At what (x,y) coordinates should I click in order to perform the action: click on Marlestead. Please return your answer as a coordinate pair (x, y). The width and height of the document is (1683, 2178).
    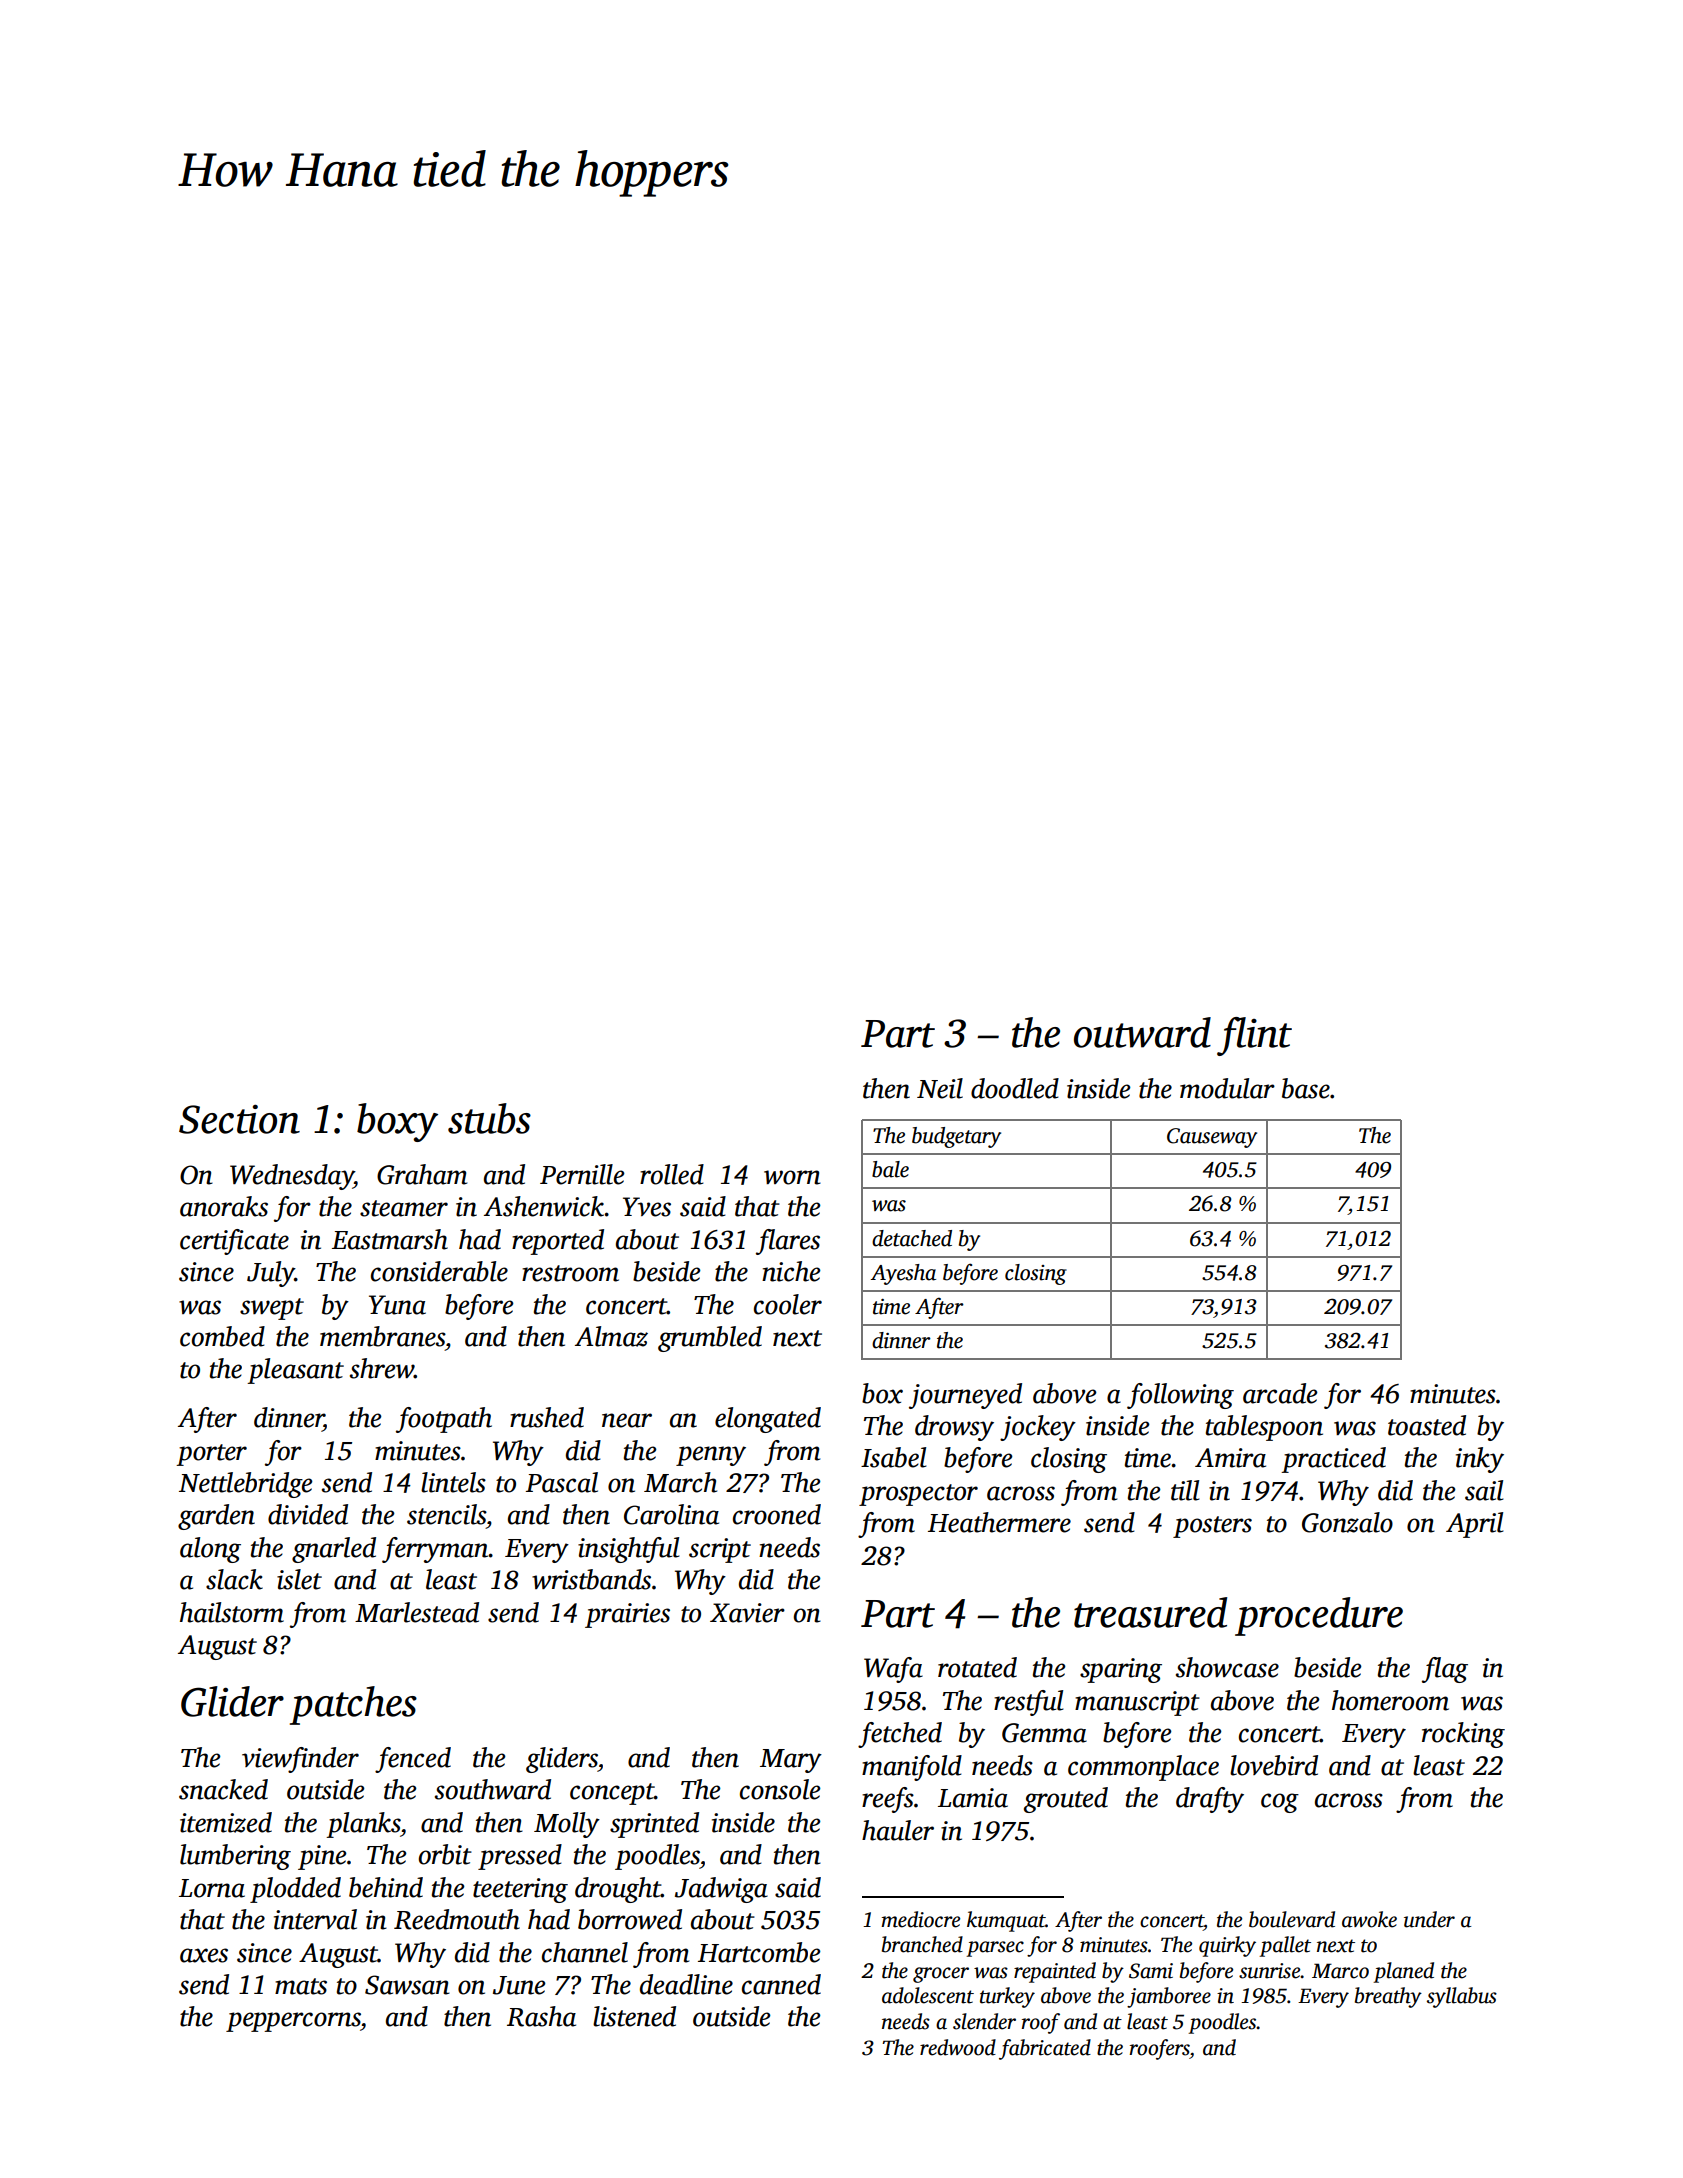
    Looking at the image, I should click on (417, 1612).
